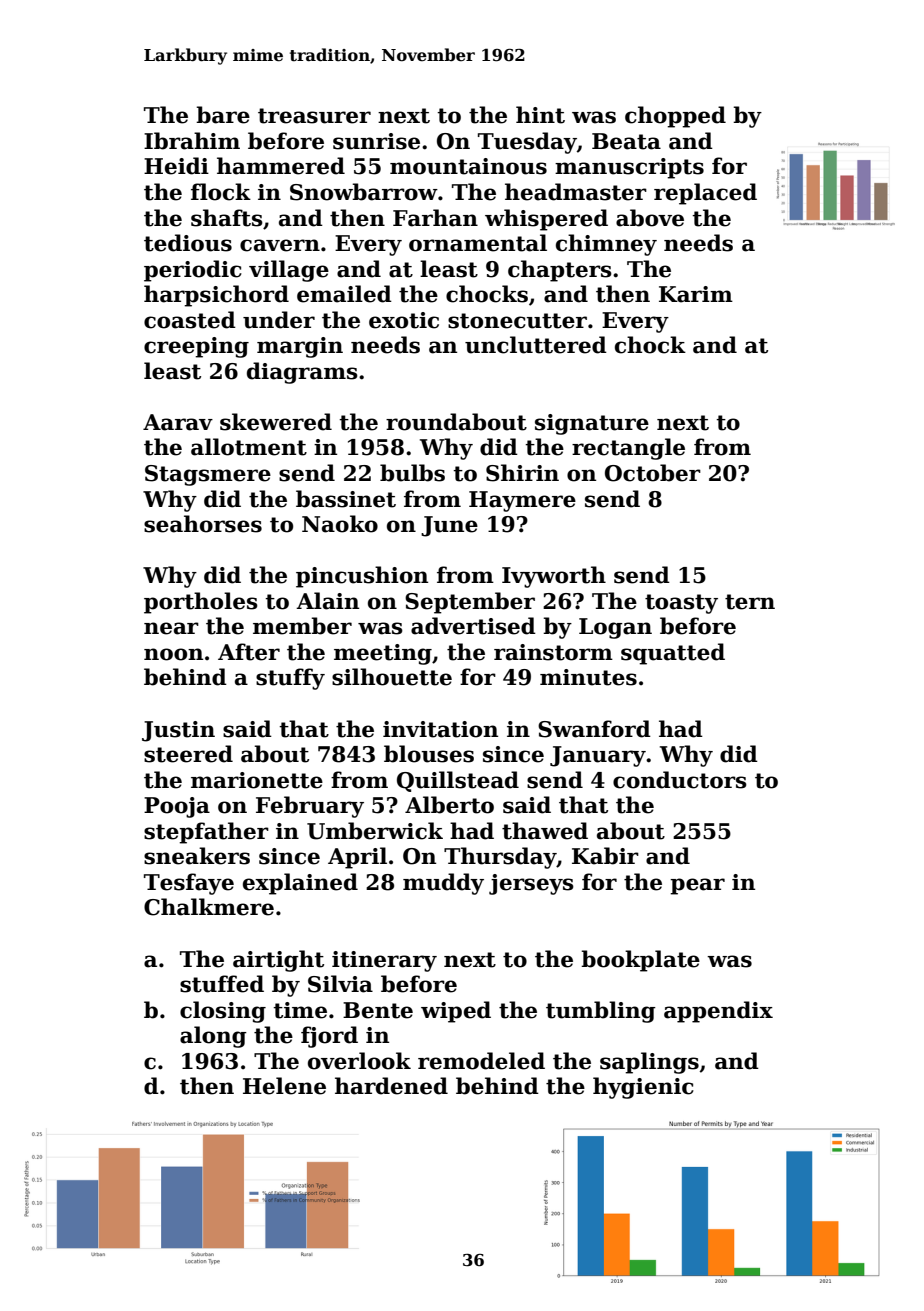 This screenshot has height=1311, width=924. I want to click on explained, so click(300, 884).
